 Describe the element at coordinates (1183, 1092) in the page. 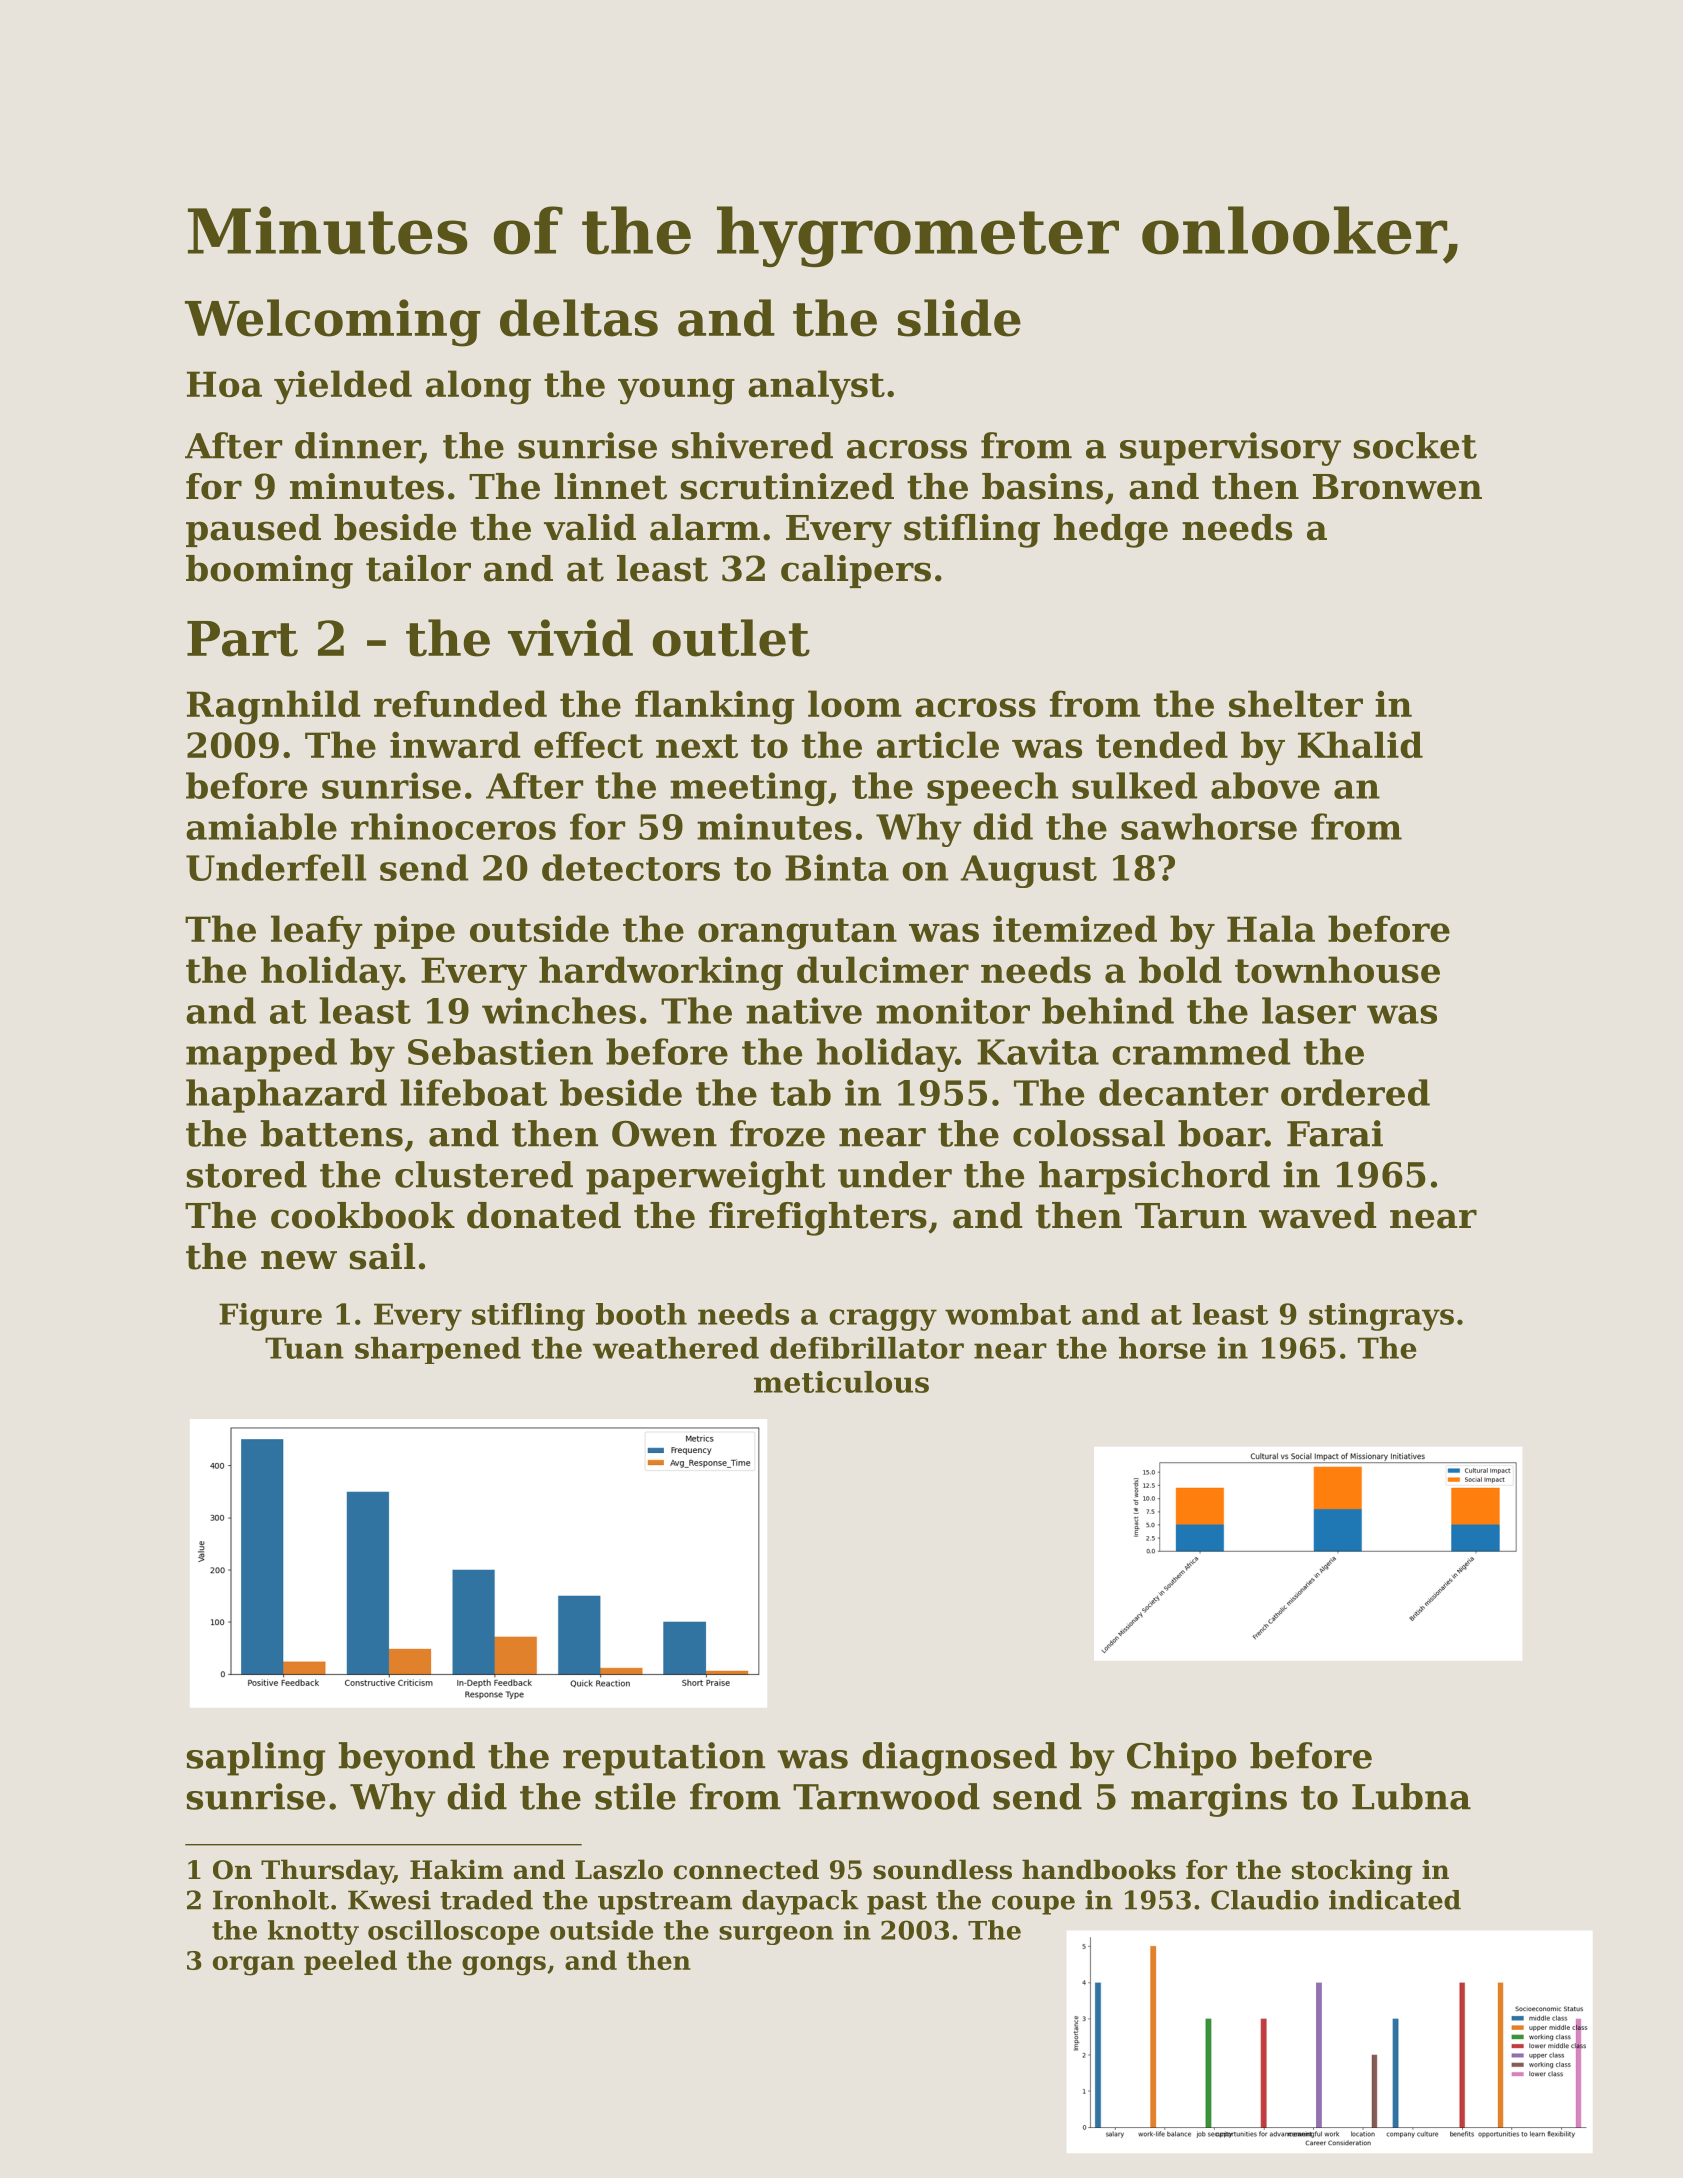

I see `decanter` at that location.
